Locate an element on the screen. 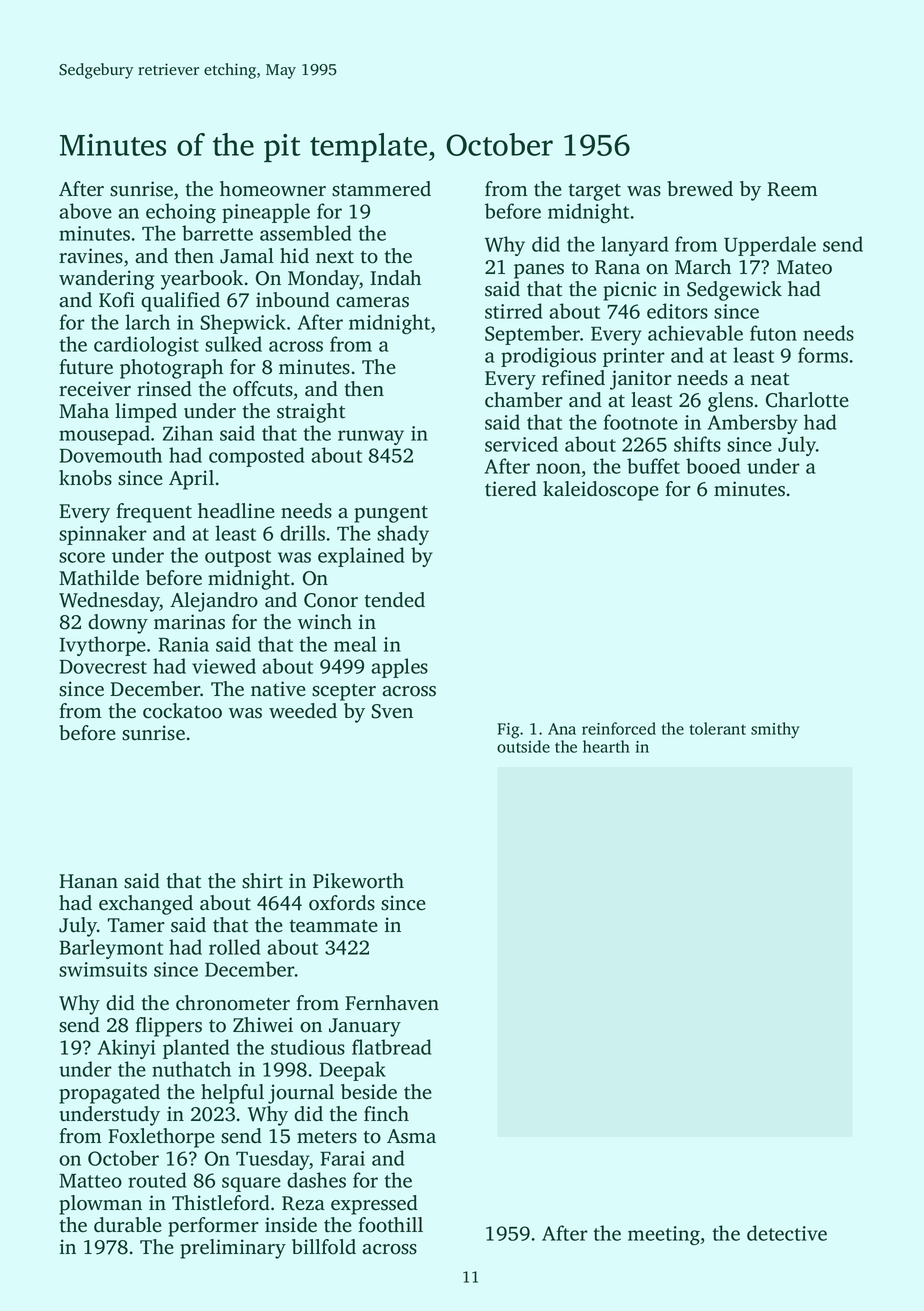  booed is located at coordinates (713, 466).
